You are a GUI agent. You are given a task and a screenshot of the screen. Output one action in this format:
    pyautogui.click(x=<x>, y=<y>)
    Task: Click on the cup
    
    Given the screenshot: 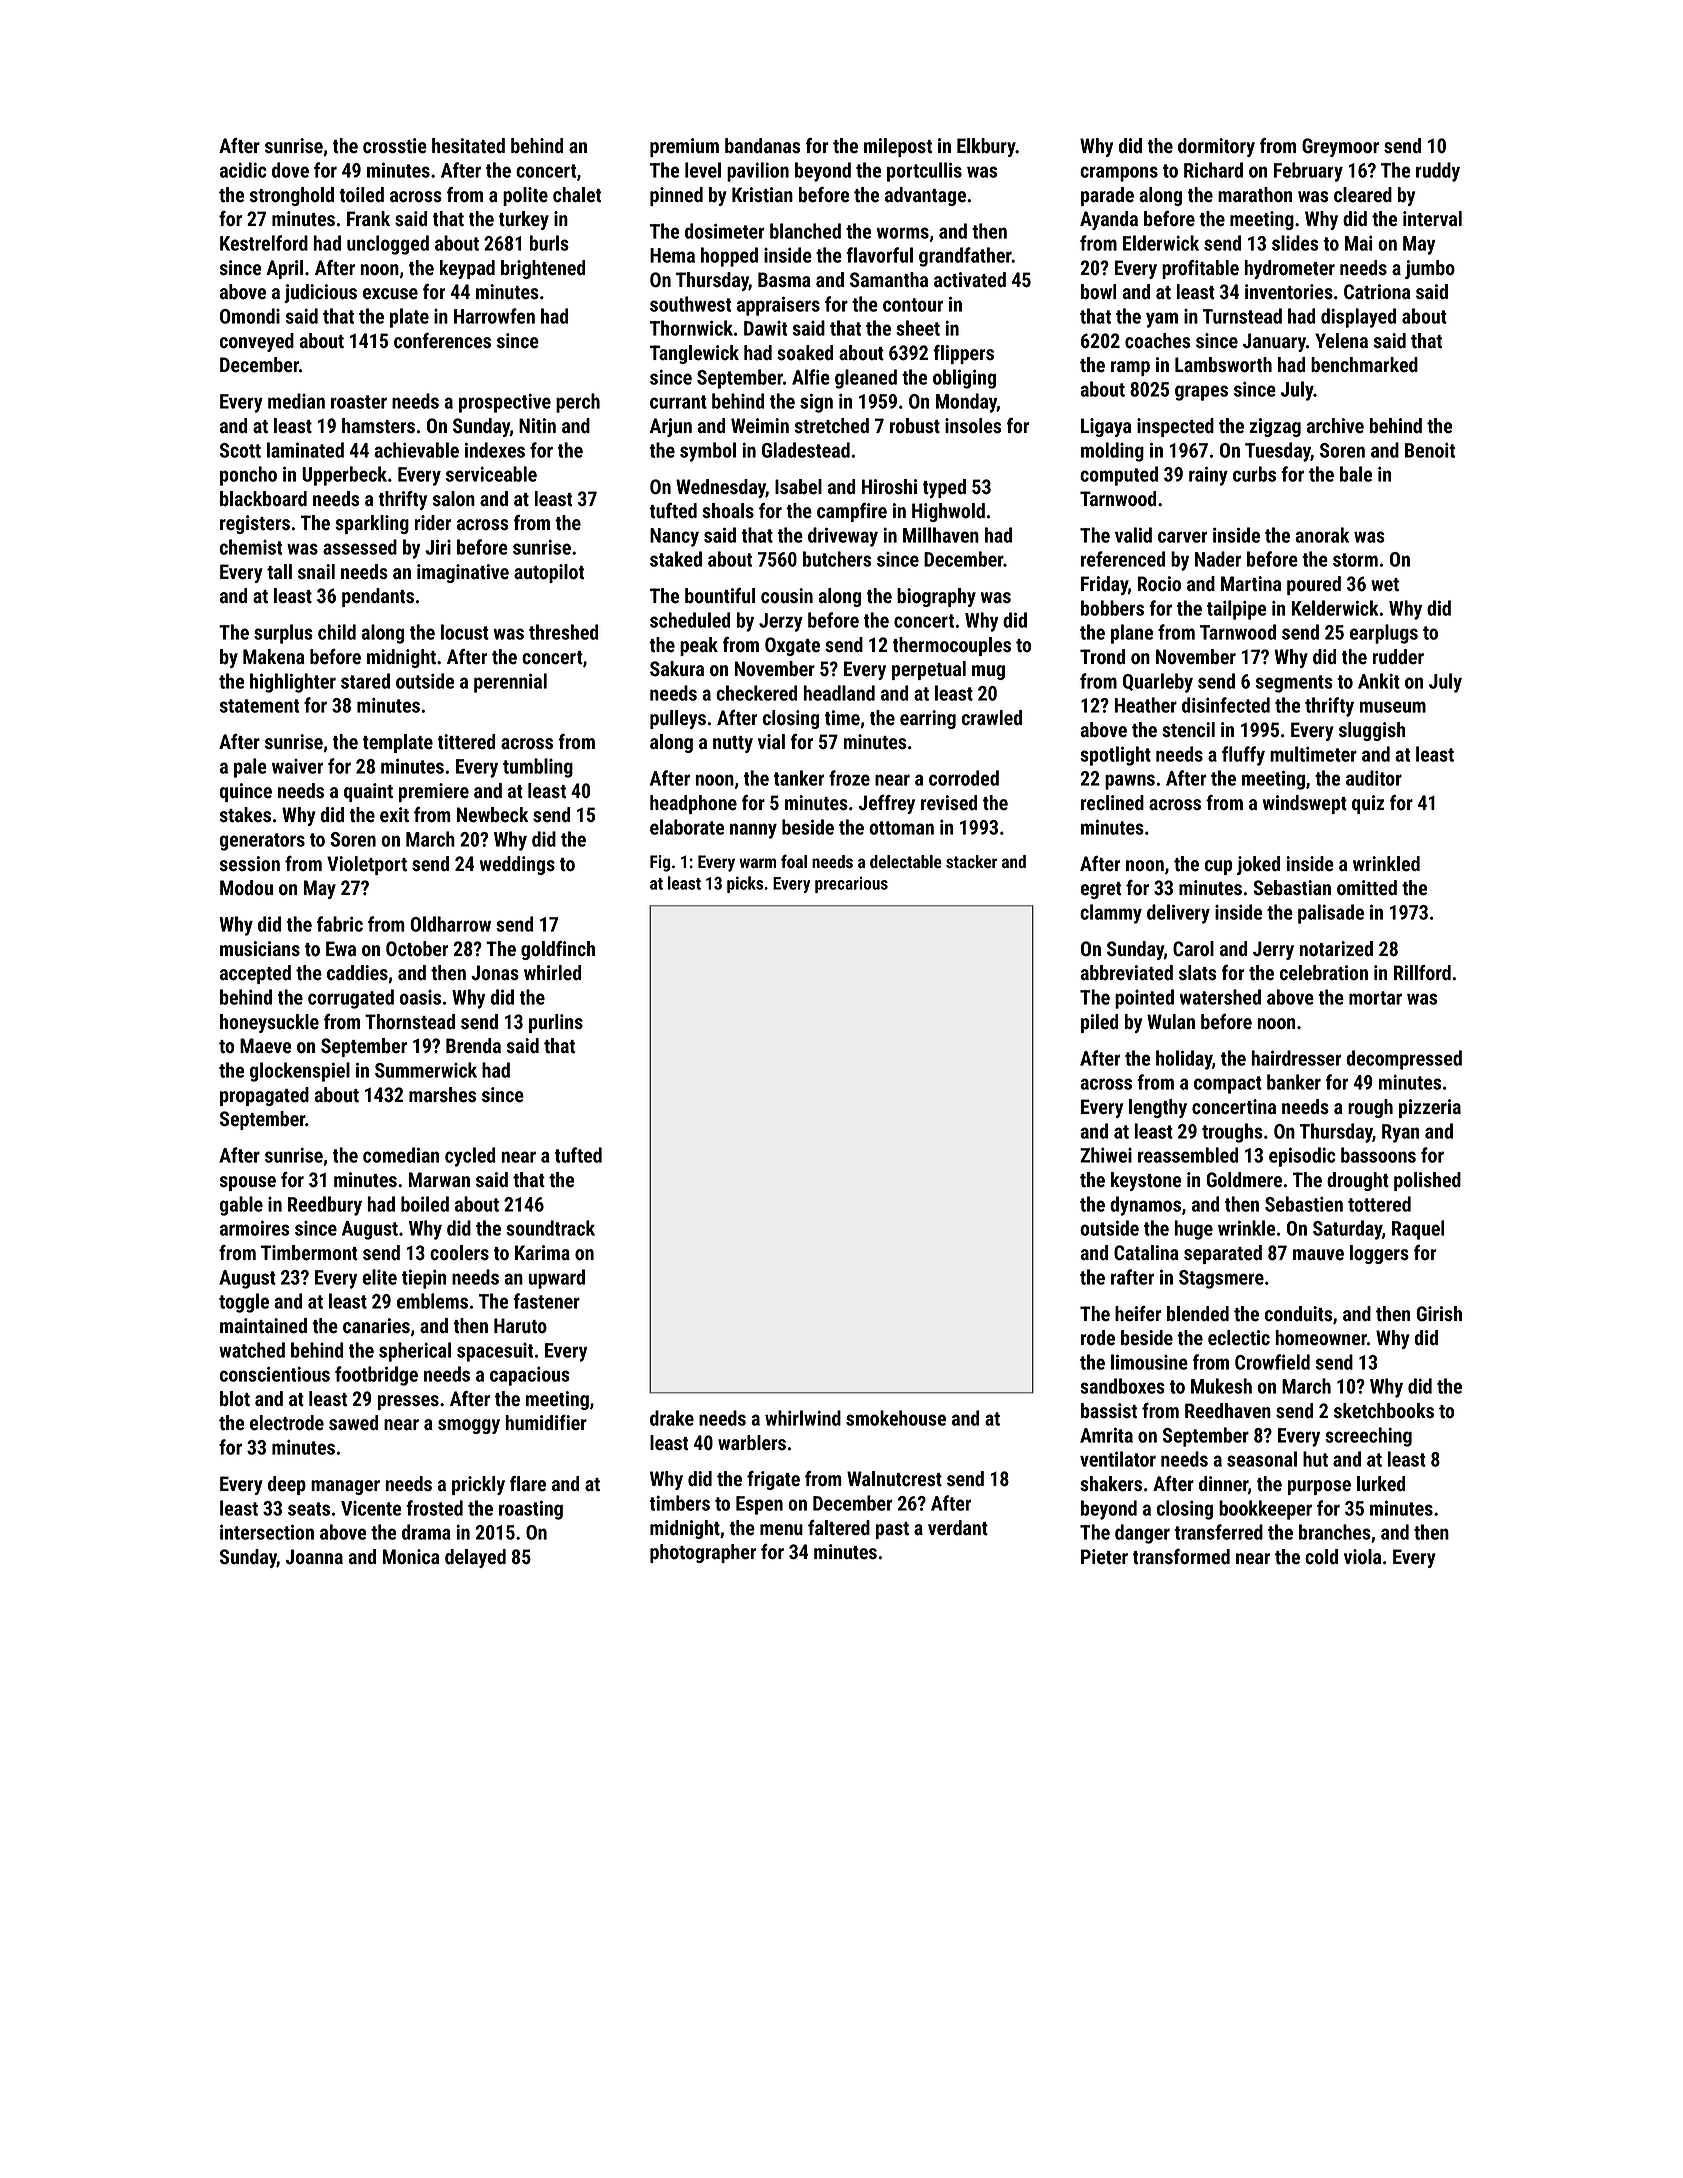 What is the action you would take?
    pyautogui.click(x=1219, y=867)
